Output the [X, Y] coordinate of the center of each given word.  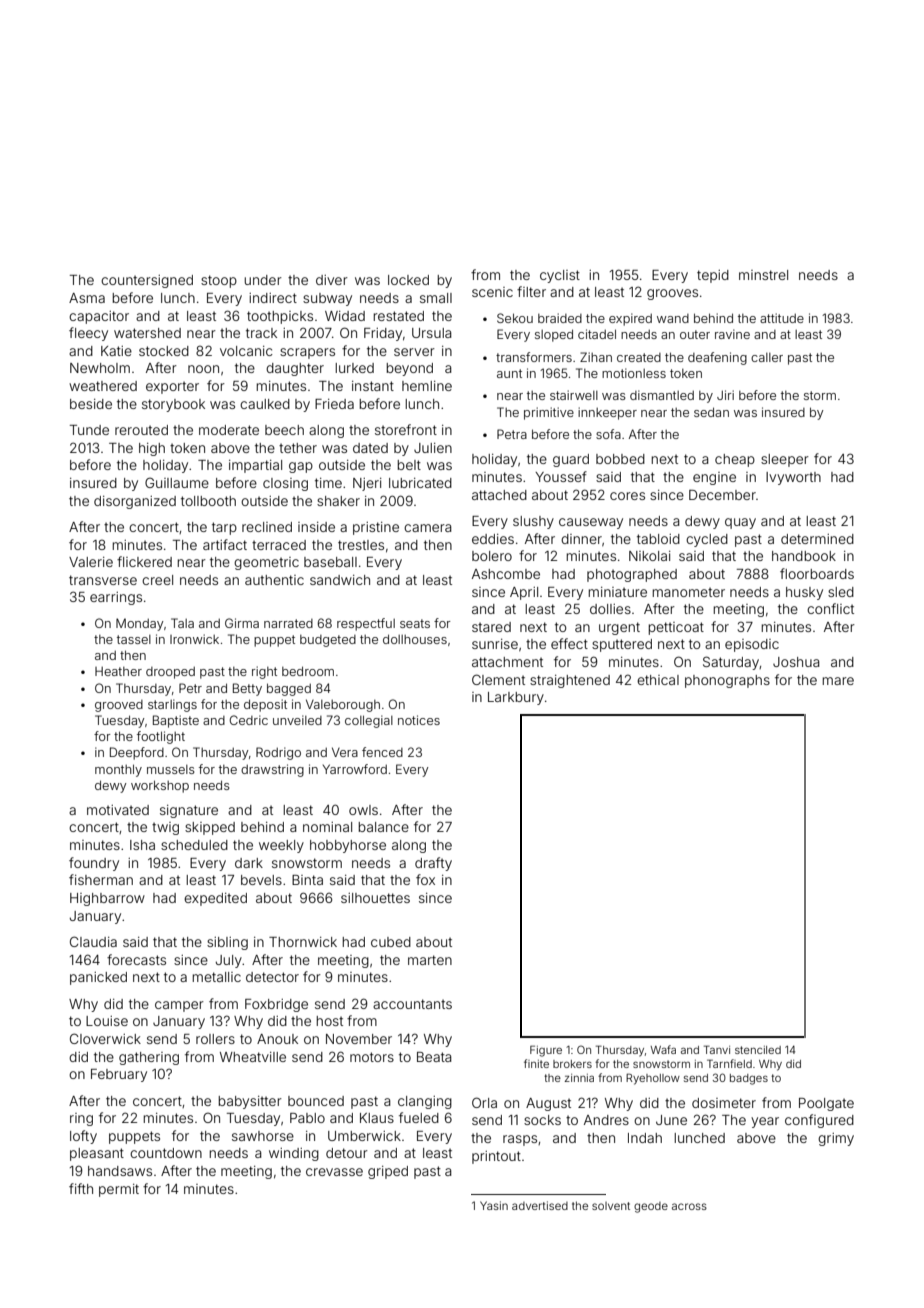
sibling [227, 943]
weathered [103, 386]
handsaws [120, 1171]
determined [817, 539]
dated [370, 448]
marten [430, 960]
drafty [433, 864]
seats [415, 623]
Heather [118, 671]
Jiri [725, 395]
